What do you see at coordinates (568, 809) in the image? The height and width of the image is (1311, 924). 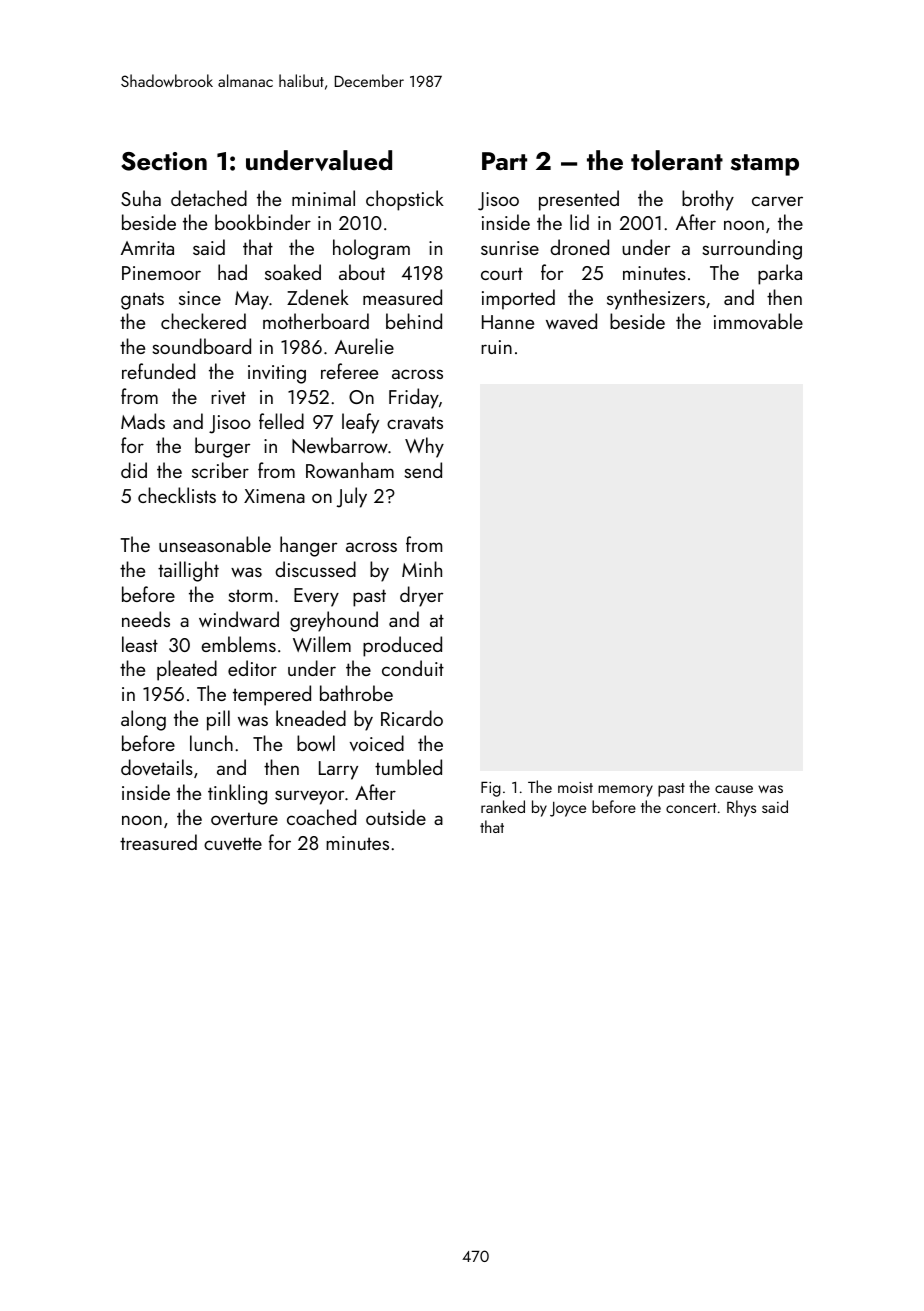 I see `Joyce` at bounding box center [568, 809].
